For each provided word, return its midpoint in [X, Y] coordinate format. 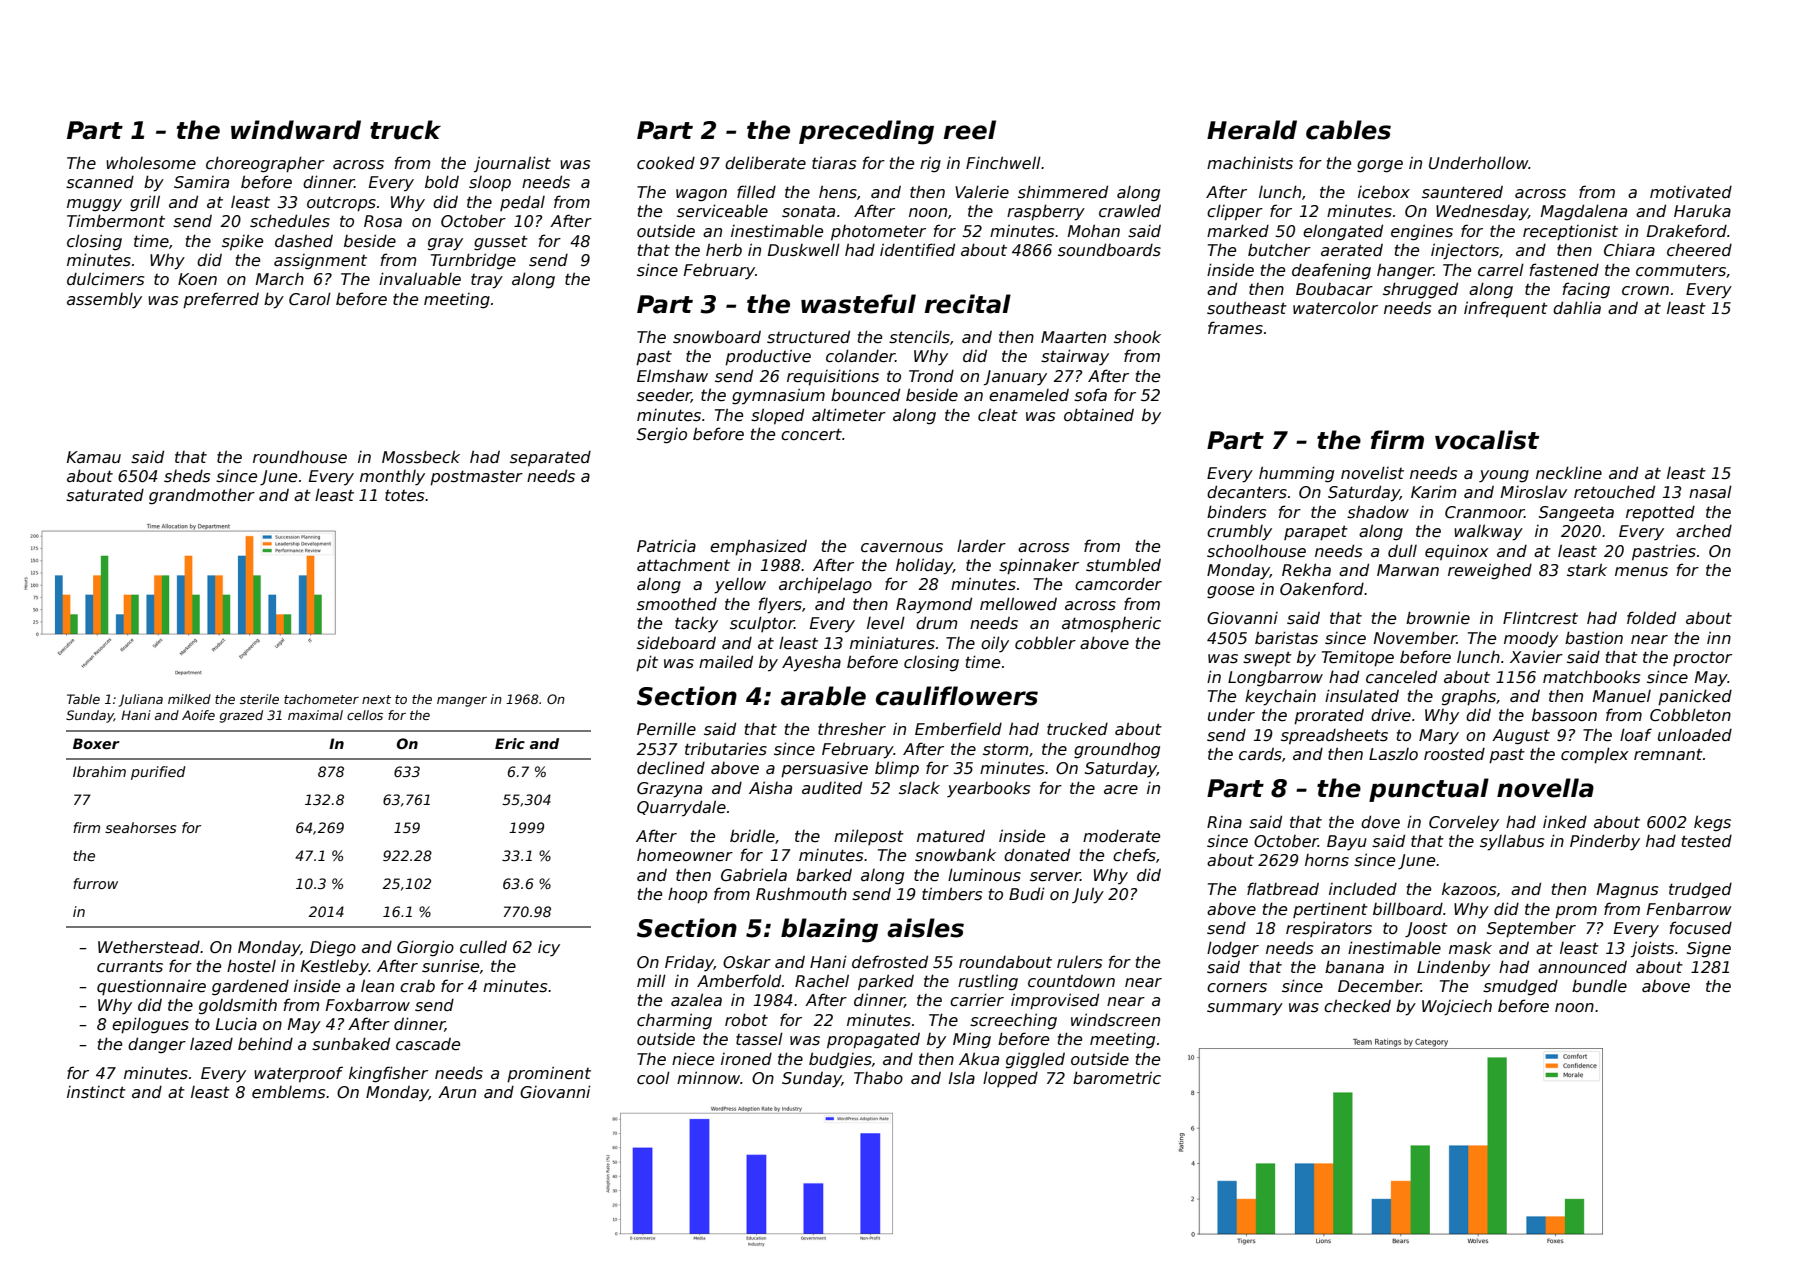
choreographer [265, 164]
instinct [96, 1092]
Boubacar [1334, 289]
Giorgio [425, 948]
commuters [1681, 271]
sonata [808, 211]
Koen [197, 279]
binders [1237, 512]
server [1055, 877]
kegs [1712, 823]
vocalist [1487, 440]
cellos [365, 715]
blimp [897, 769]
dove [1380, 821]
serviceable [722, 211]
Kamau [94, 457]
